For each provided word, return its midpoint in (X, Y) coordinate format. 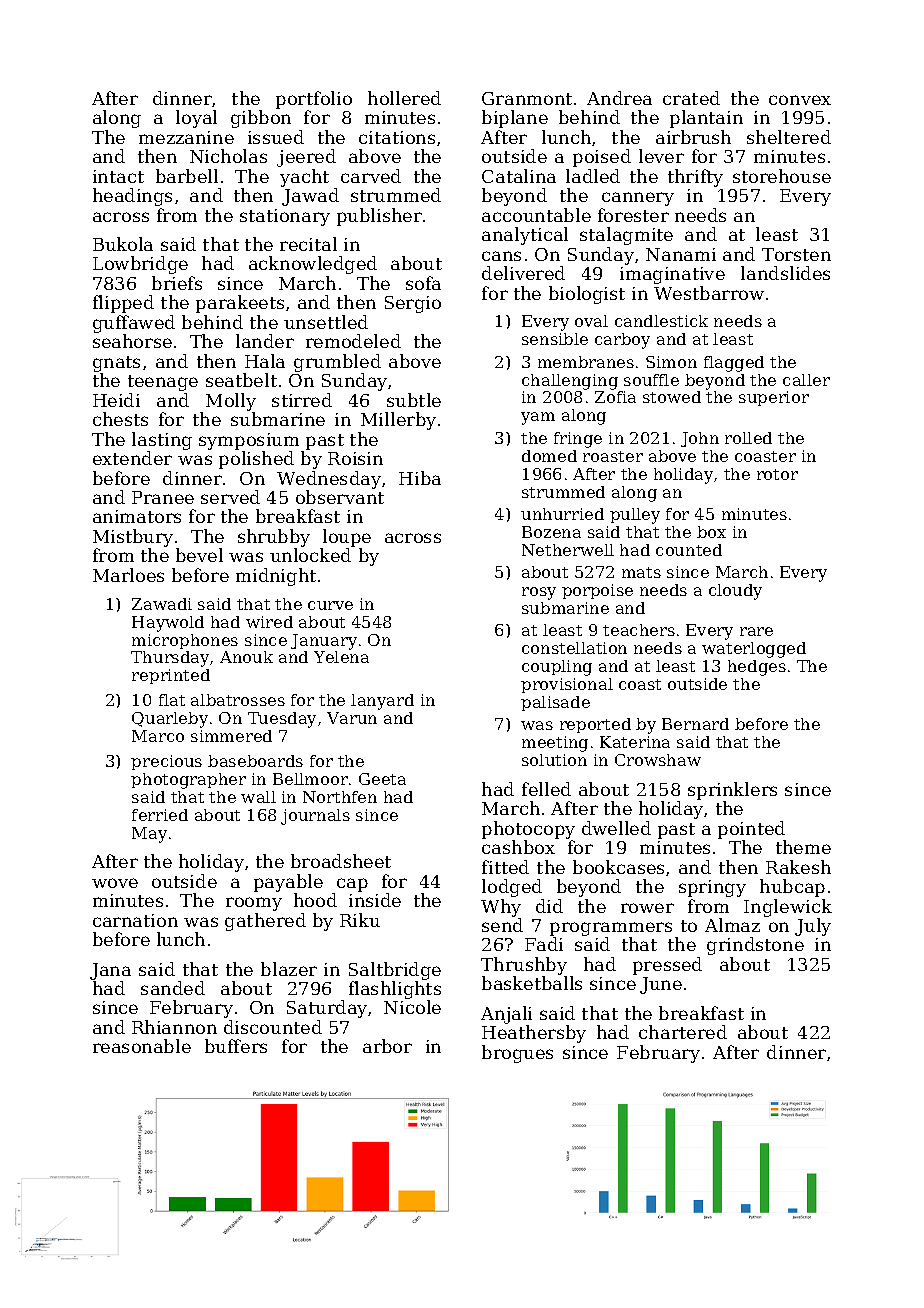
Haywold (168, 624)
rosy (539, 593)
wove (115, 883)
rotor (777, 474)
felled (546, 789)
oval (591, 321)
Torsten (796, 254)
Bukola (123, 244)
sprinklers (732, 791)
